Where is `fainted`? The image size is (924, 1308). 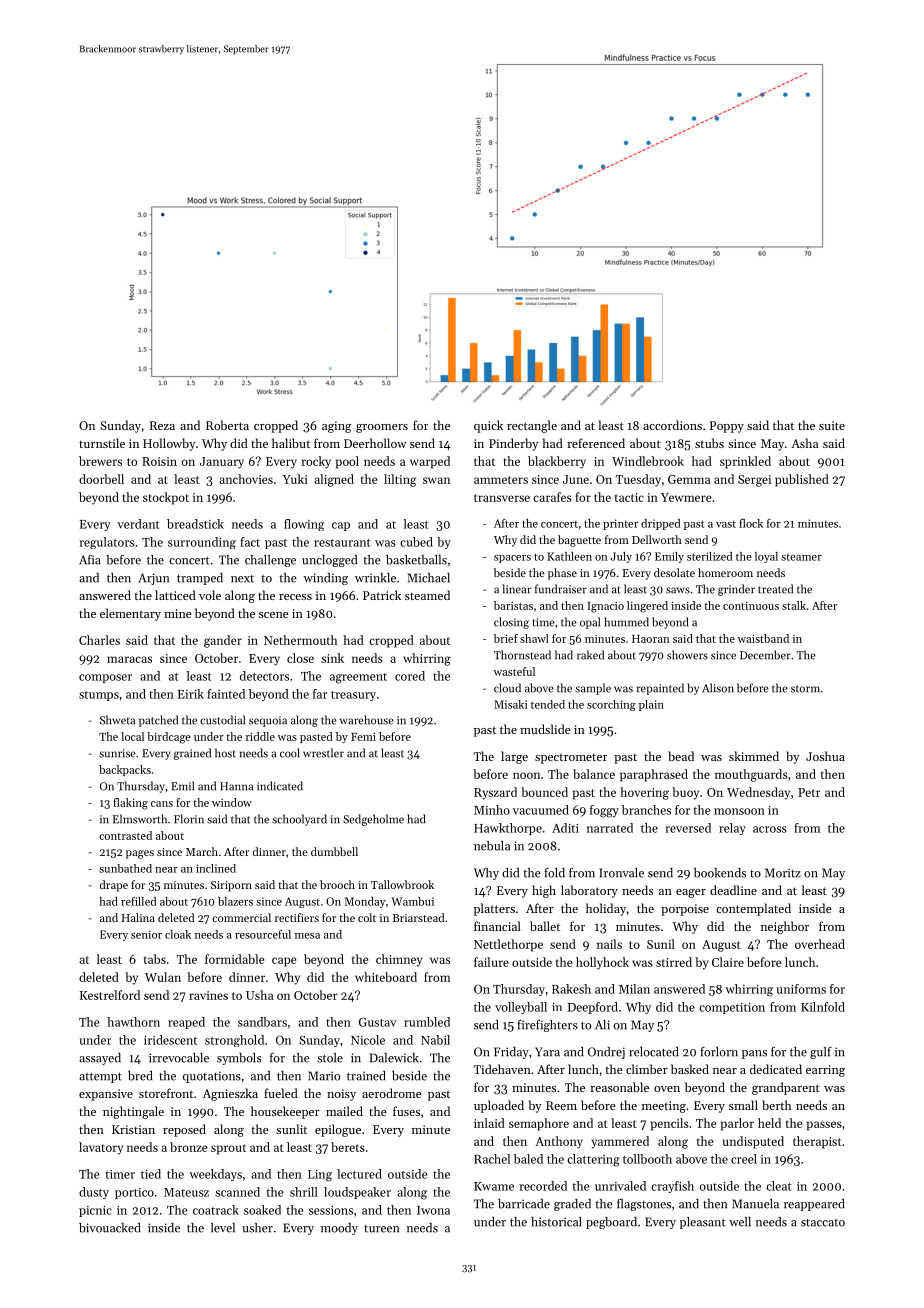 fainted is located at coordinates (226, 694).
